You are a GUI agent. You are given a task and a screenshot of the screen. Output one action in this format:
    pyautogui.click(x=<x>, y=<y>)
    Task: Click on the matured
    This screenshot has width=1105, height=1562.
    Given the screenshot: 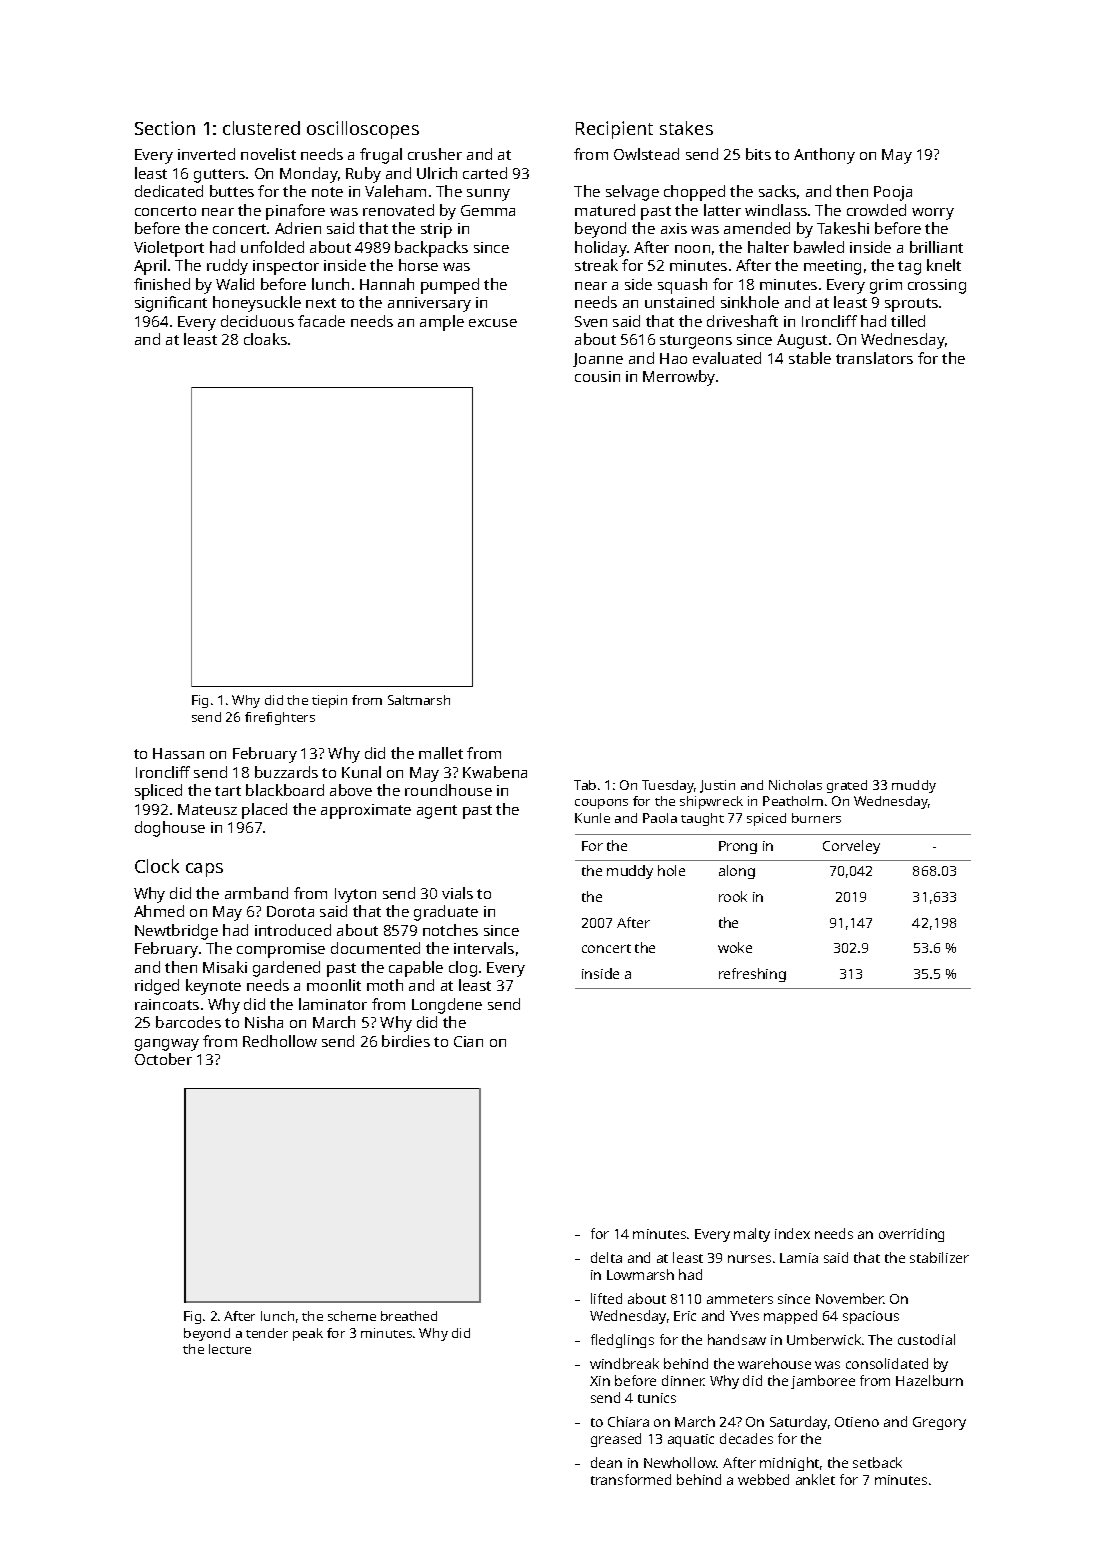 What is the action you would take?
    pyautogui.click(x=605, y=210)
